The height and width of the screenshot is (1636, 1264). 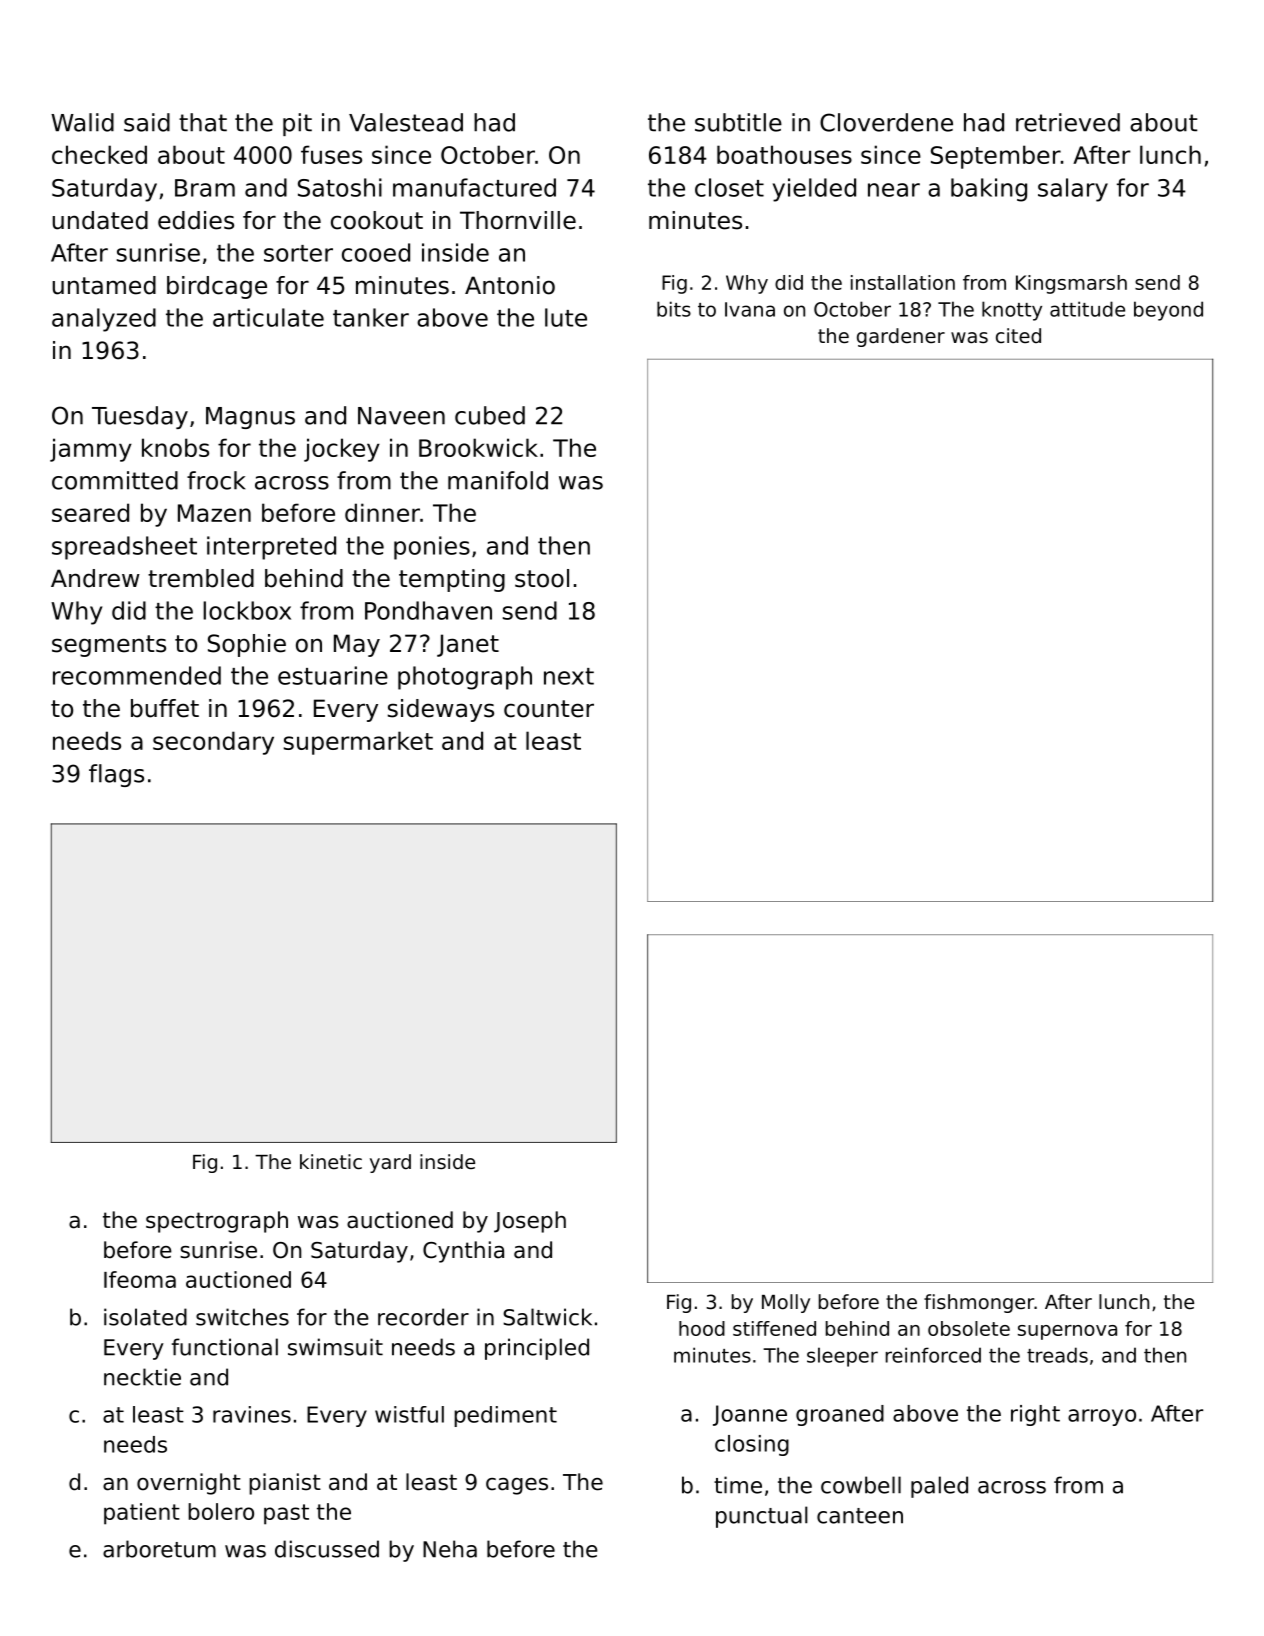 What do you see at coordinates (450, 1549) in the screenshot?
I see `Neha` at bounding box center [450, 1549].
